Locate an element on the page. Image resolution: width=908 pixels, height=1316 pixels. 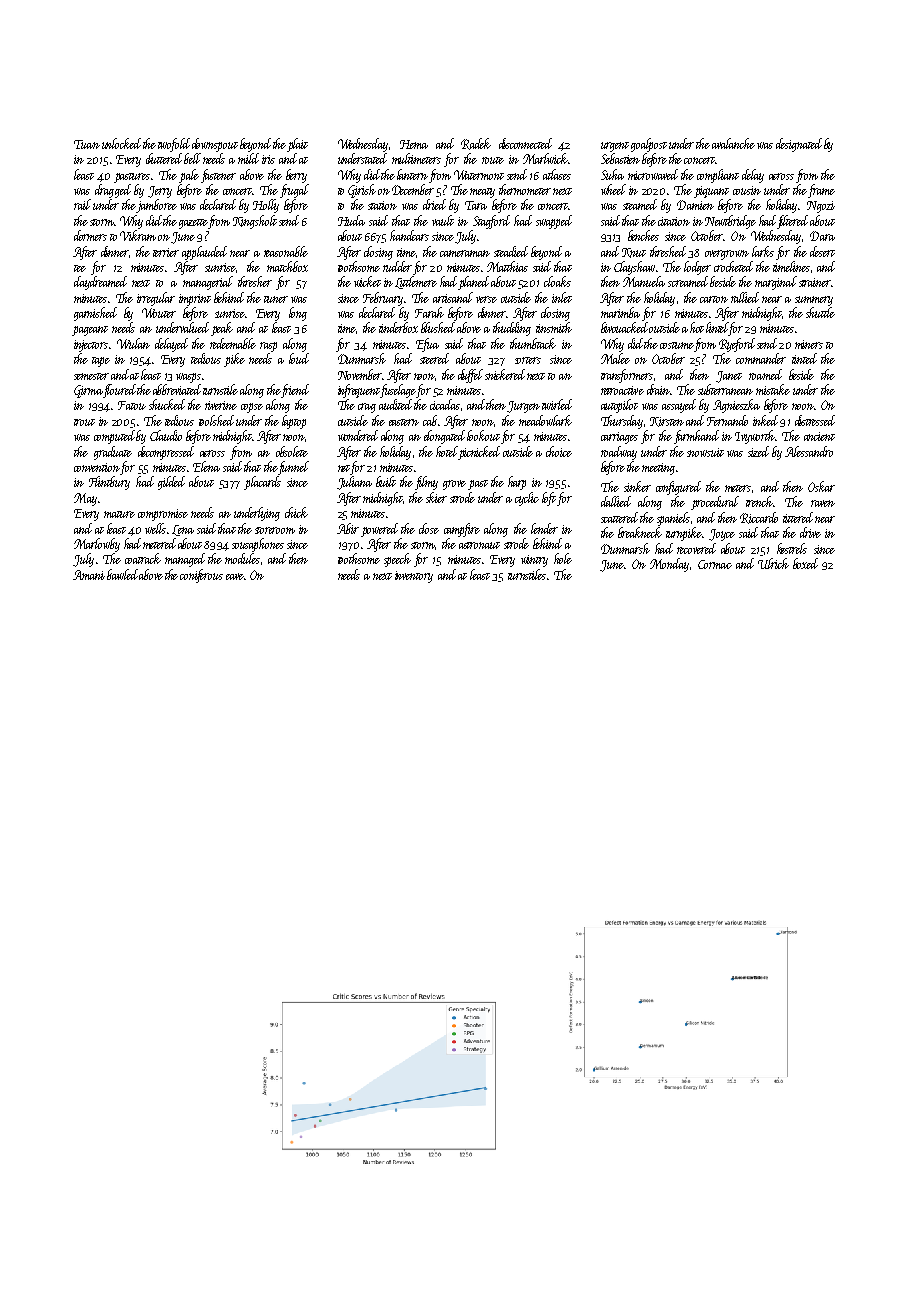
irregular is located at coordinates (156, 299).
